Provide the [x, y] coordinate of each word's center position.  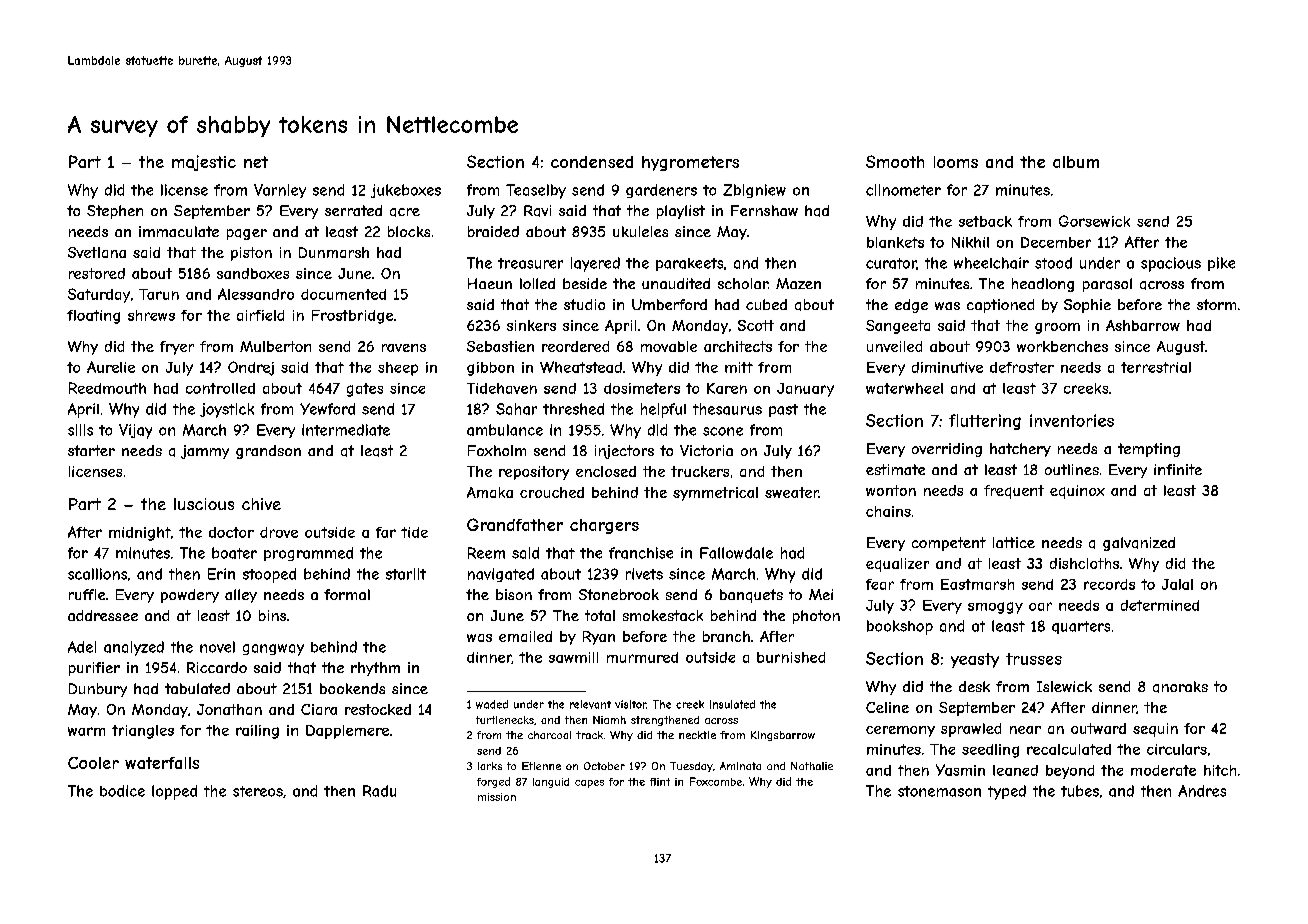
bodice [122, 791]
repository [534, 473]
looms [956, 162]
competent [949, 544]
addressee [103, 615]
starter [91, 450]
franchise [641, 553]
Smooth [895, 161]
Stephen [115, 212]
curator [891, 264]
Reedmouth [107, 388]
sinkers [531, 325]
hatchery [1020, 450]
